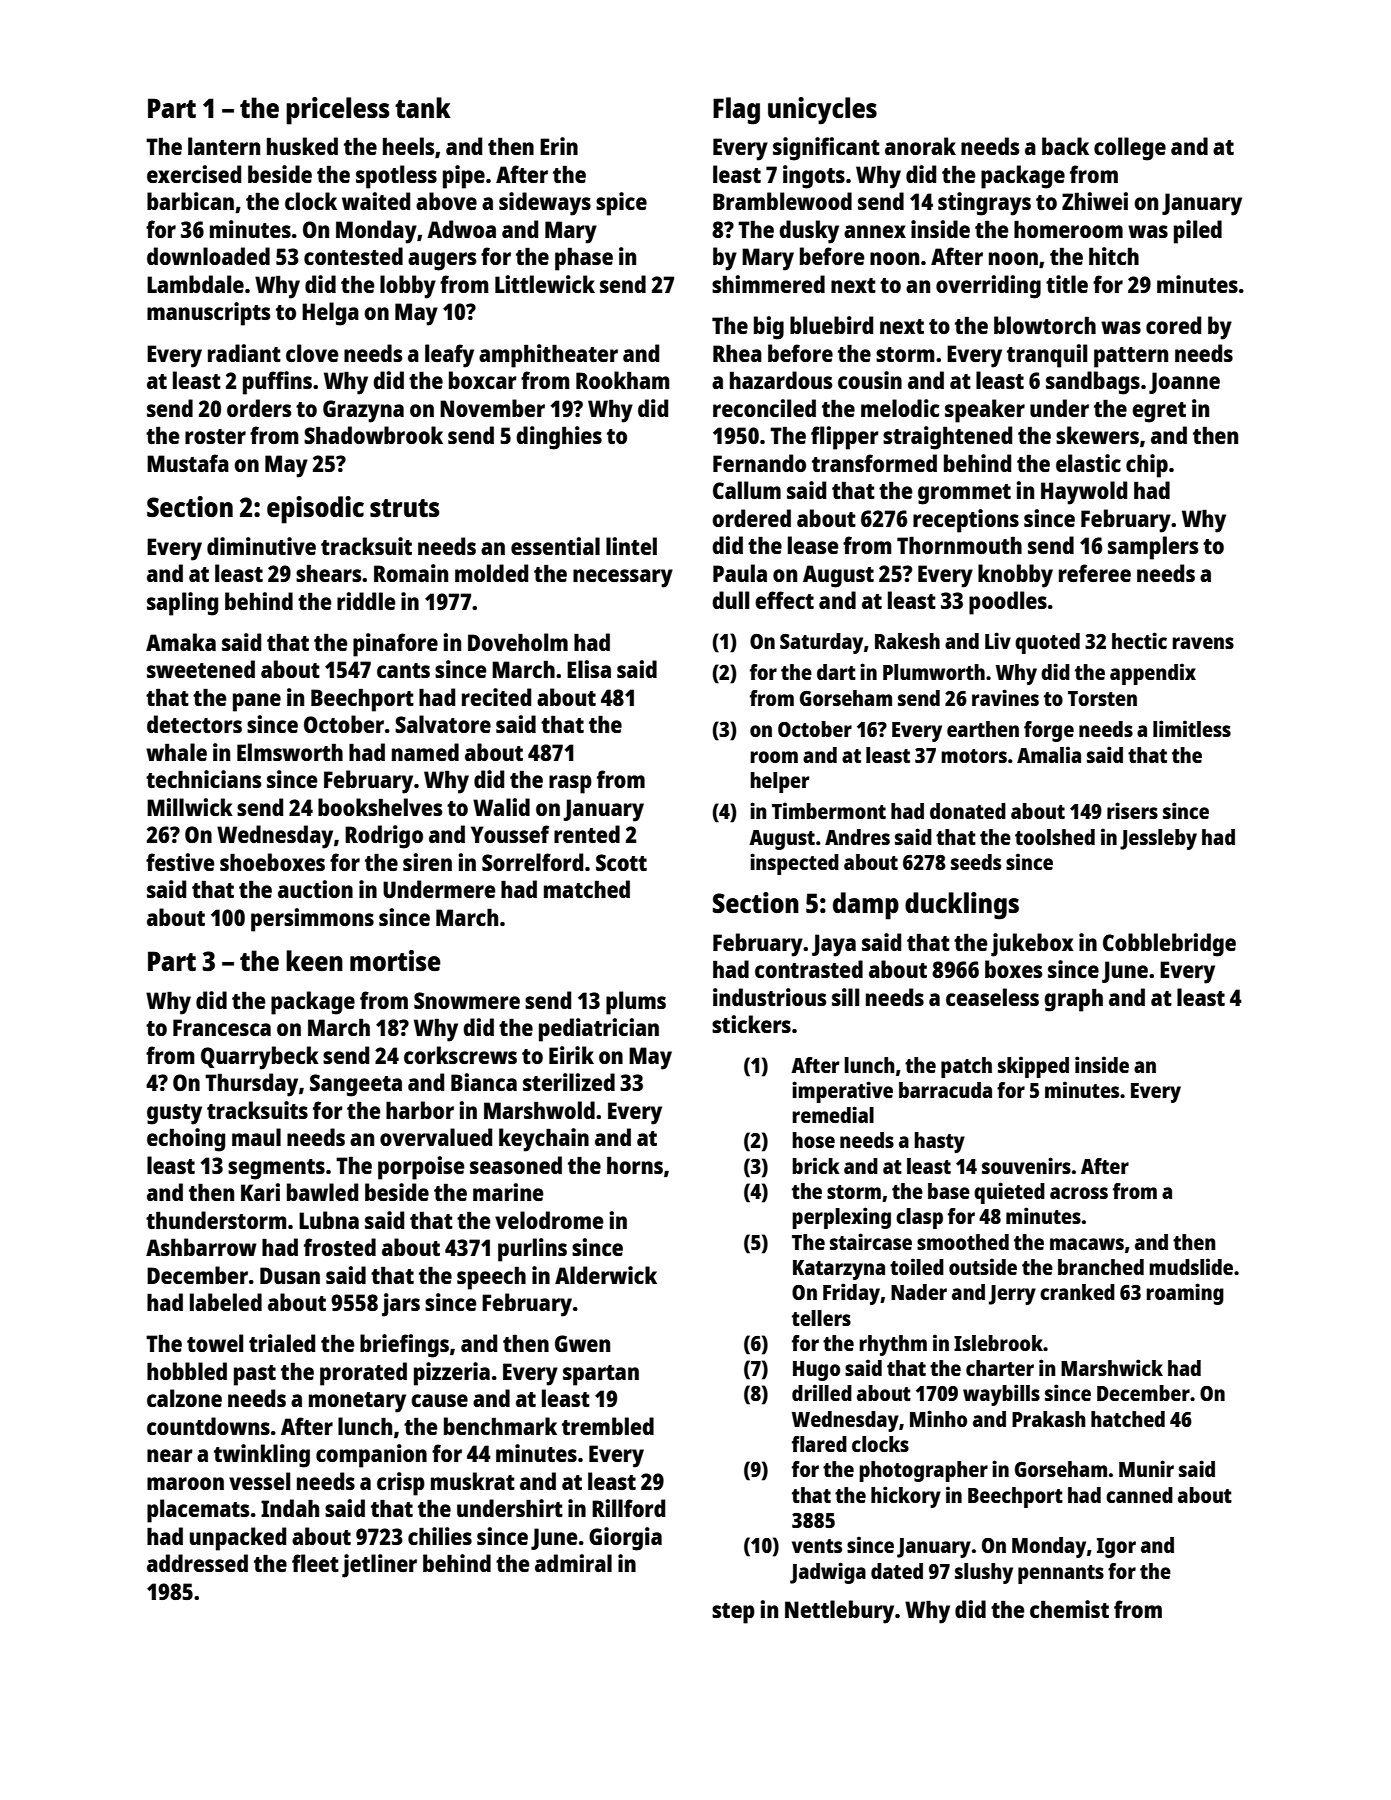 This page has height=1800, width=1391. I want to click on flared, so click(819, 1444).
